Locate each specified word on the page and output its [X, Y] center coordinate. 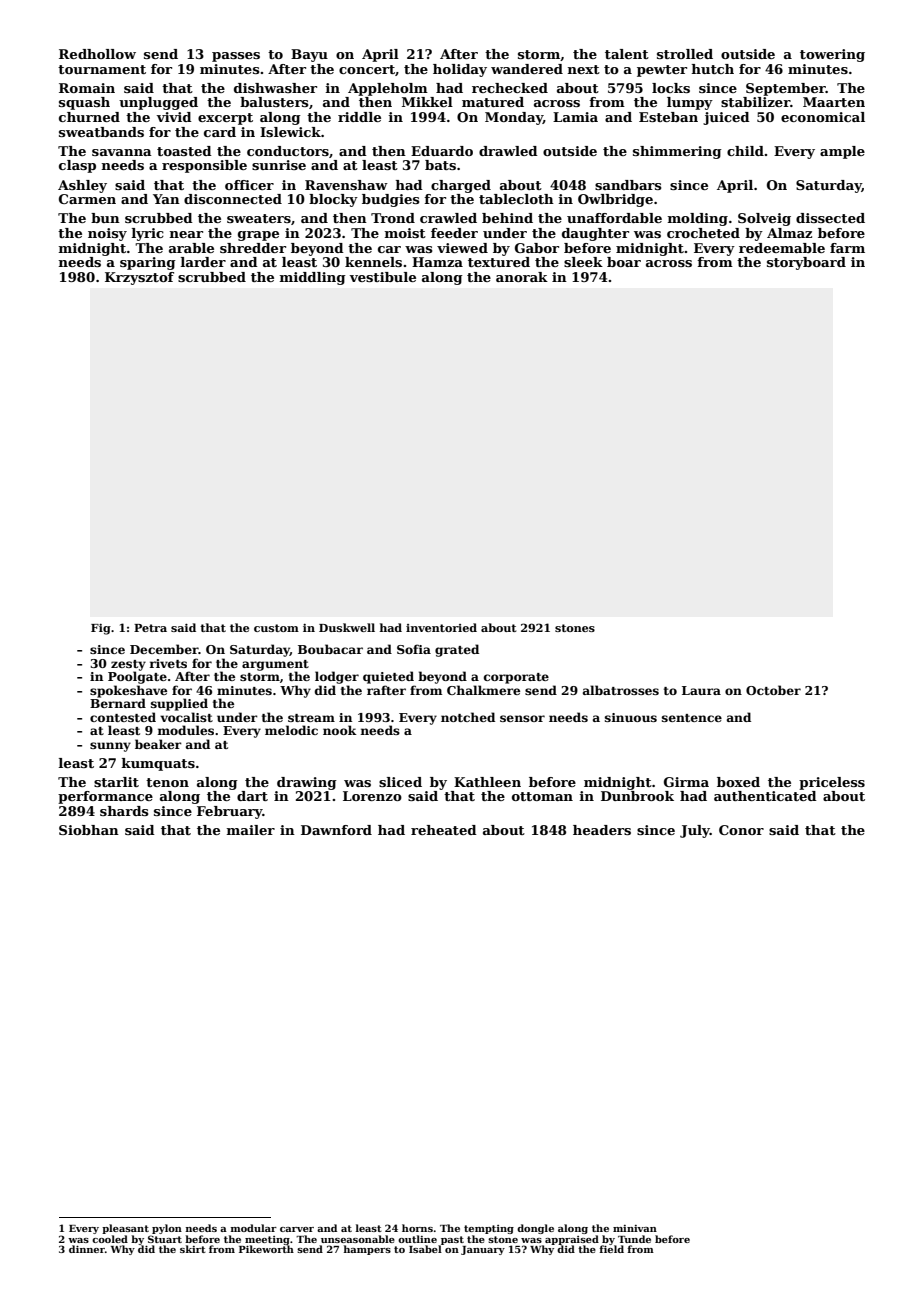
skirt [193, 1249]
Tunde [634, 1239]
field [611, 1249]
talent [627, 54]
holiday [460, 70]
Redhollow [97, 54]
